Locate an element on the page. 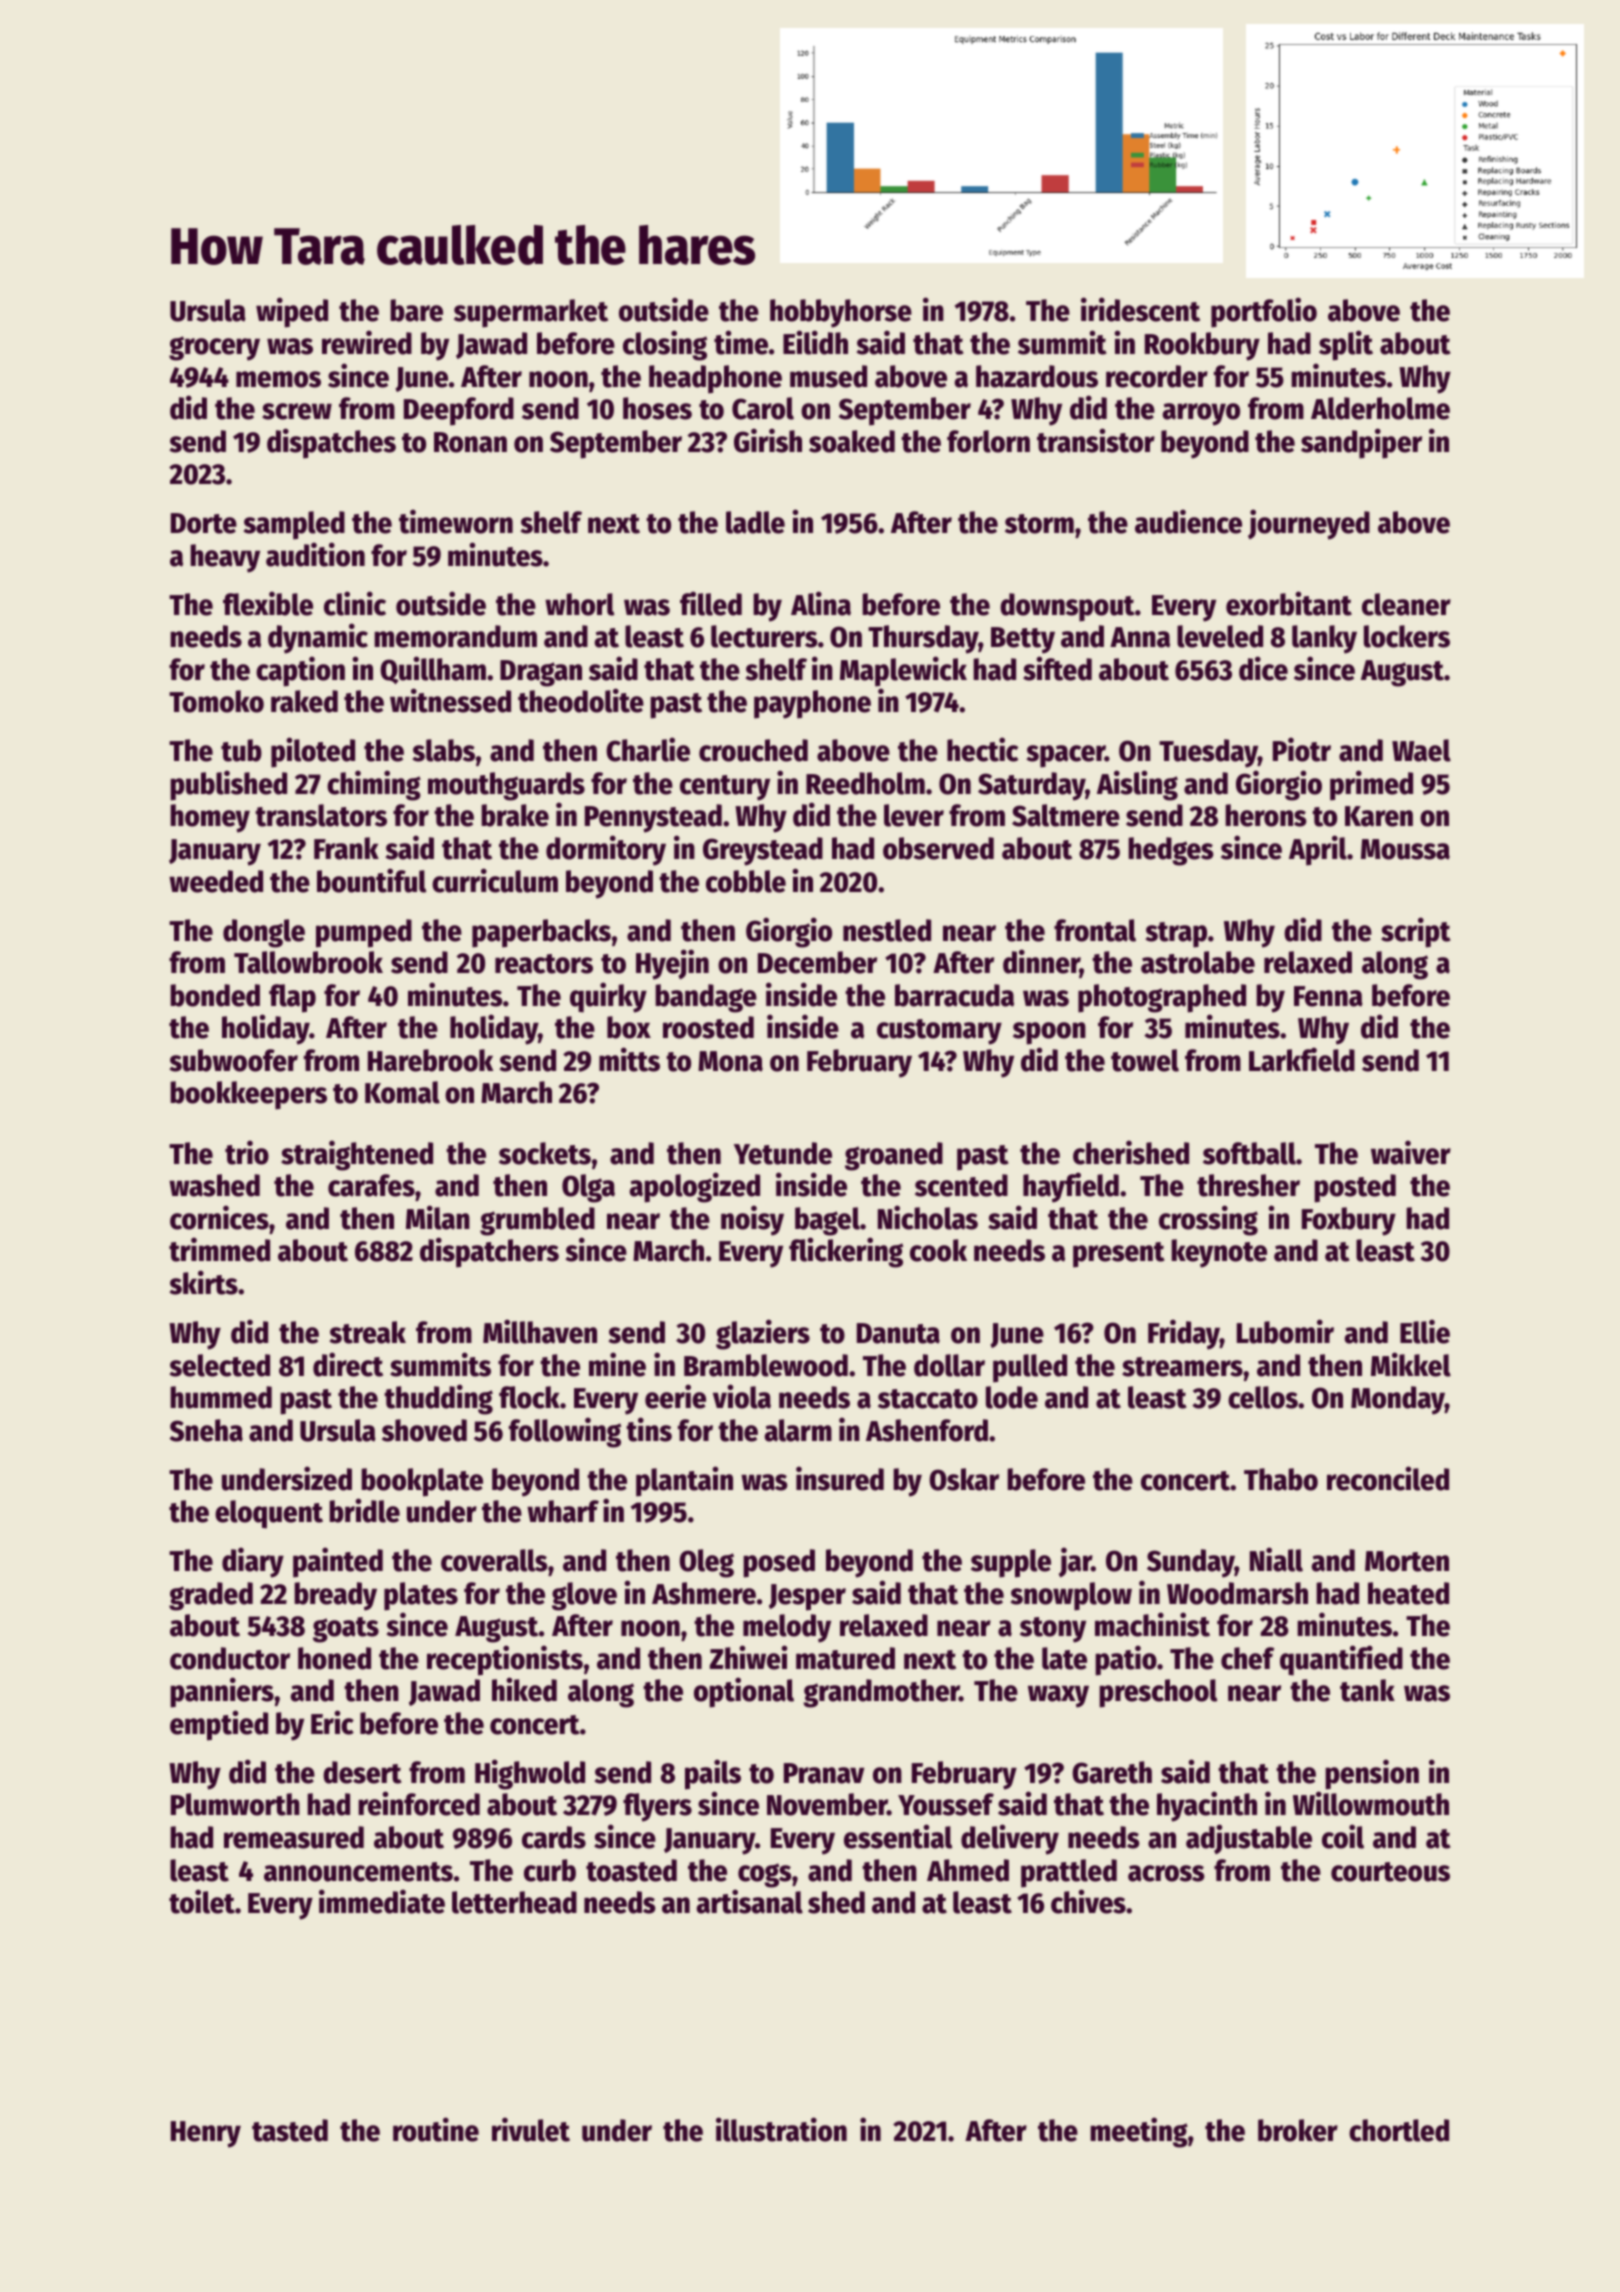  meeting is located at coordinates (1139, 2132).
